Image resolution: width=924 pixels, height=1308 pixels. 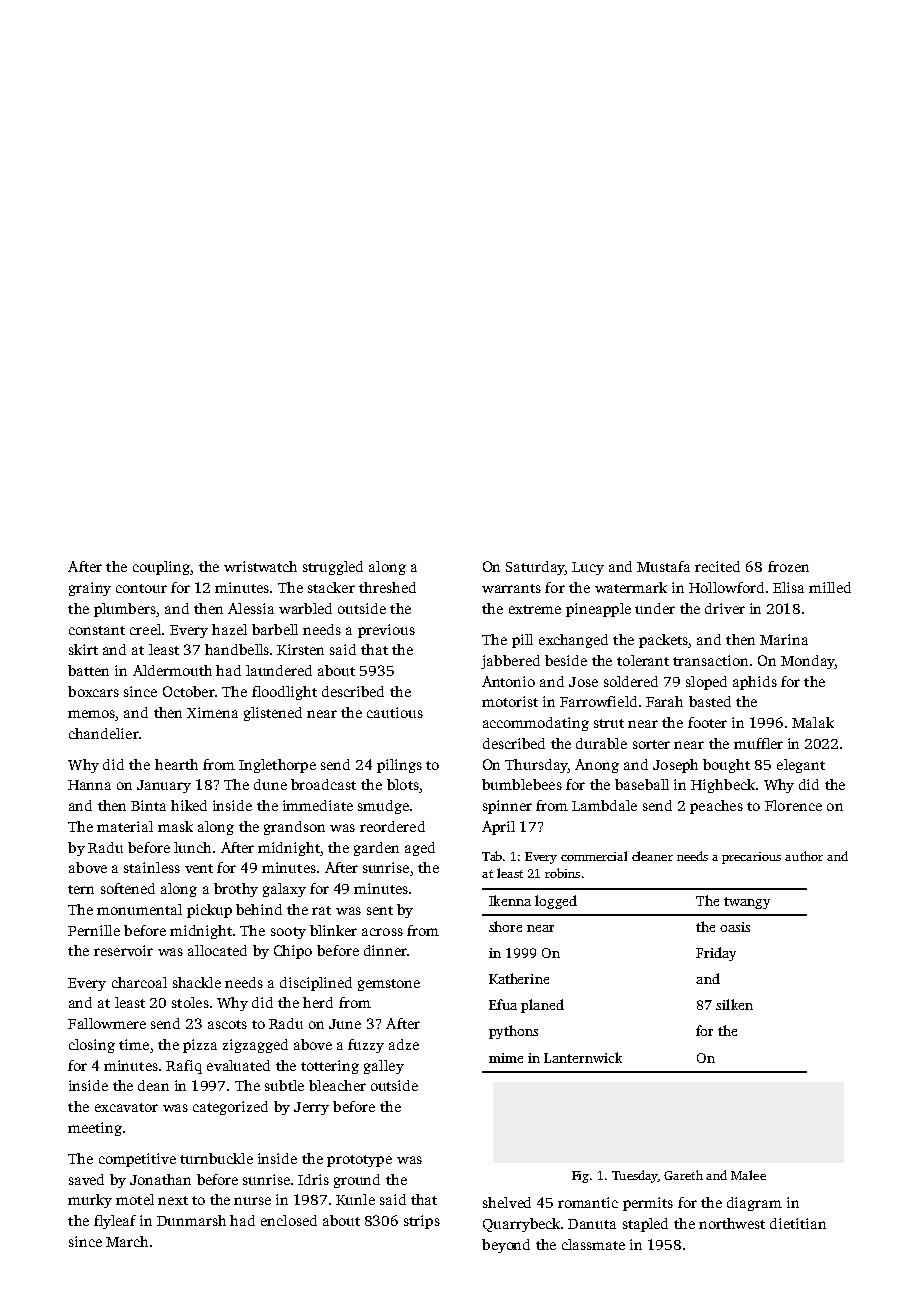 I want to click on categorized, so click(x=230, y=1108).
